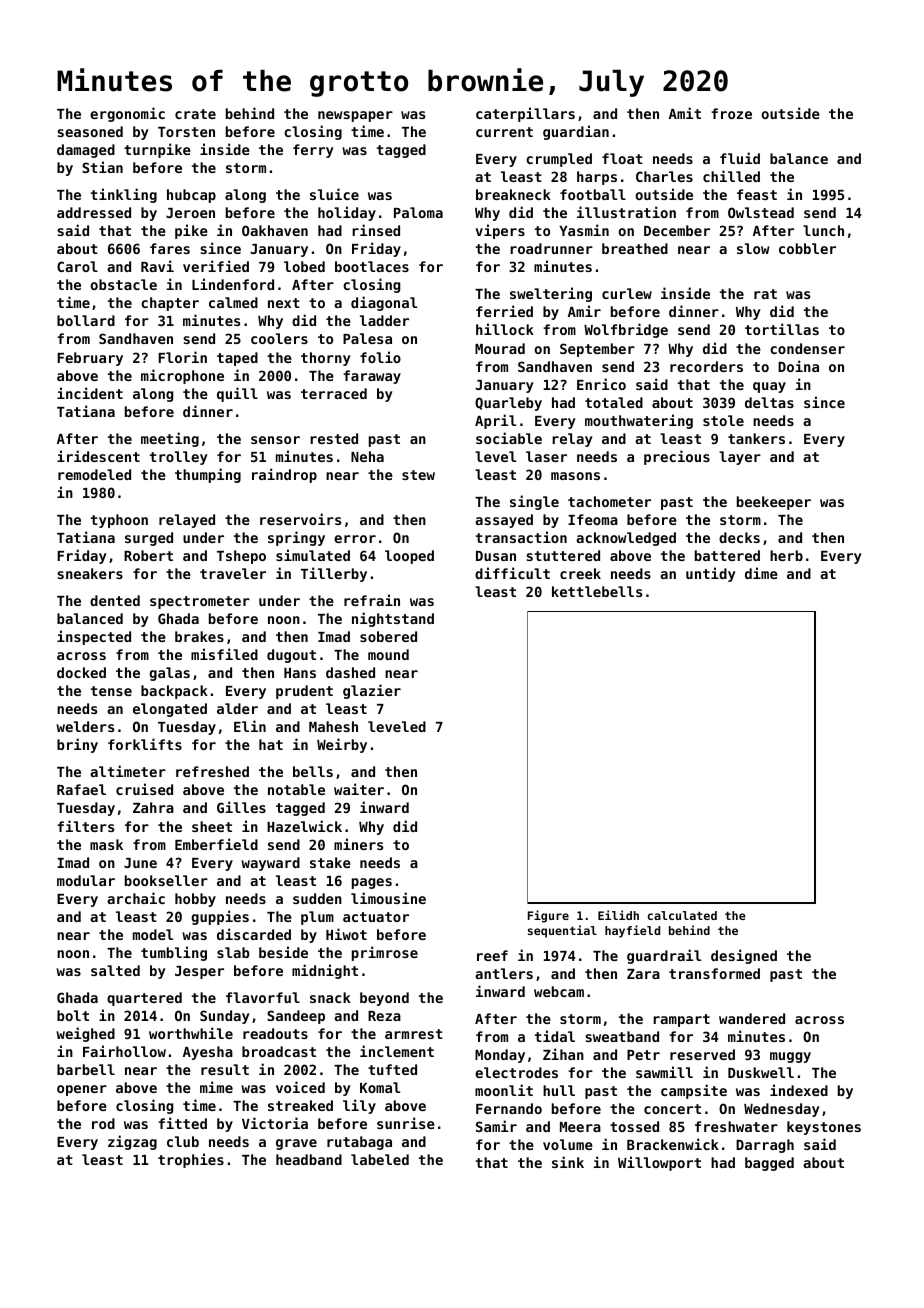  What do you see at coordinates (90, 131) in the screenshot?
I see `seasoned` at bounding box center [90, 131].
